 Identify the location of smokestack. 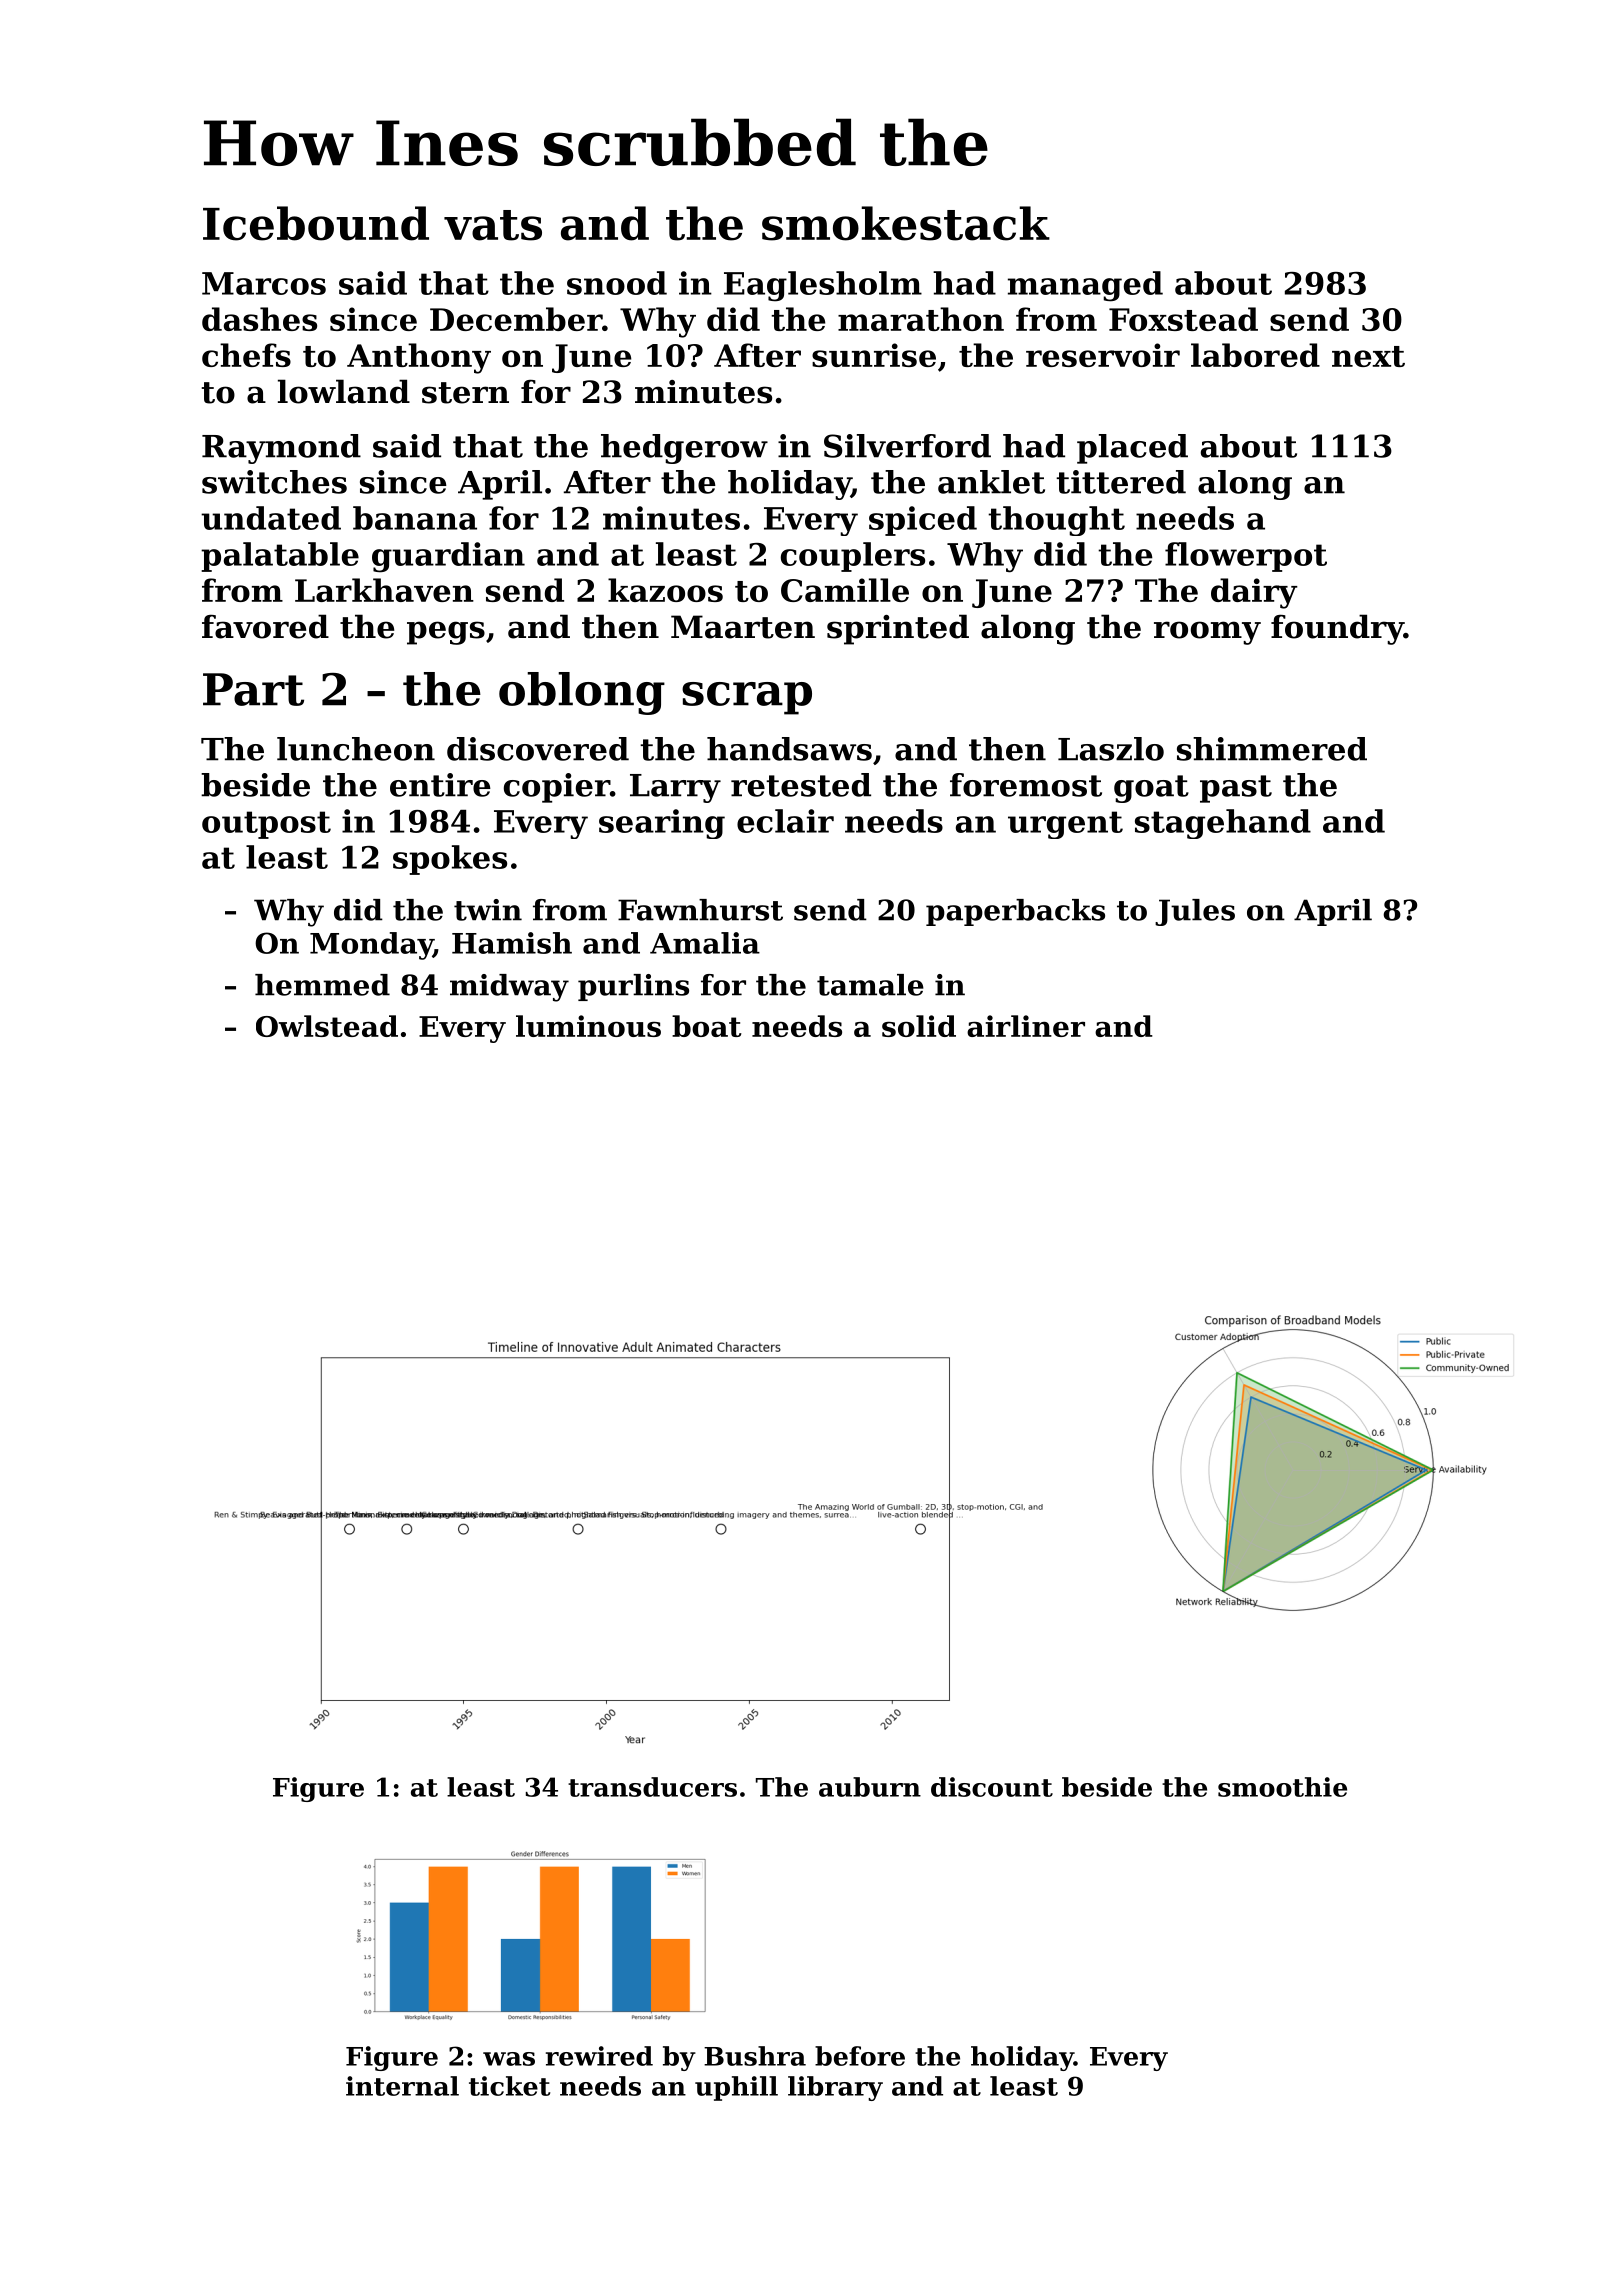
(906, 223).
